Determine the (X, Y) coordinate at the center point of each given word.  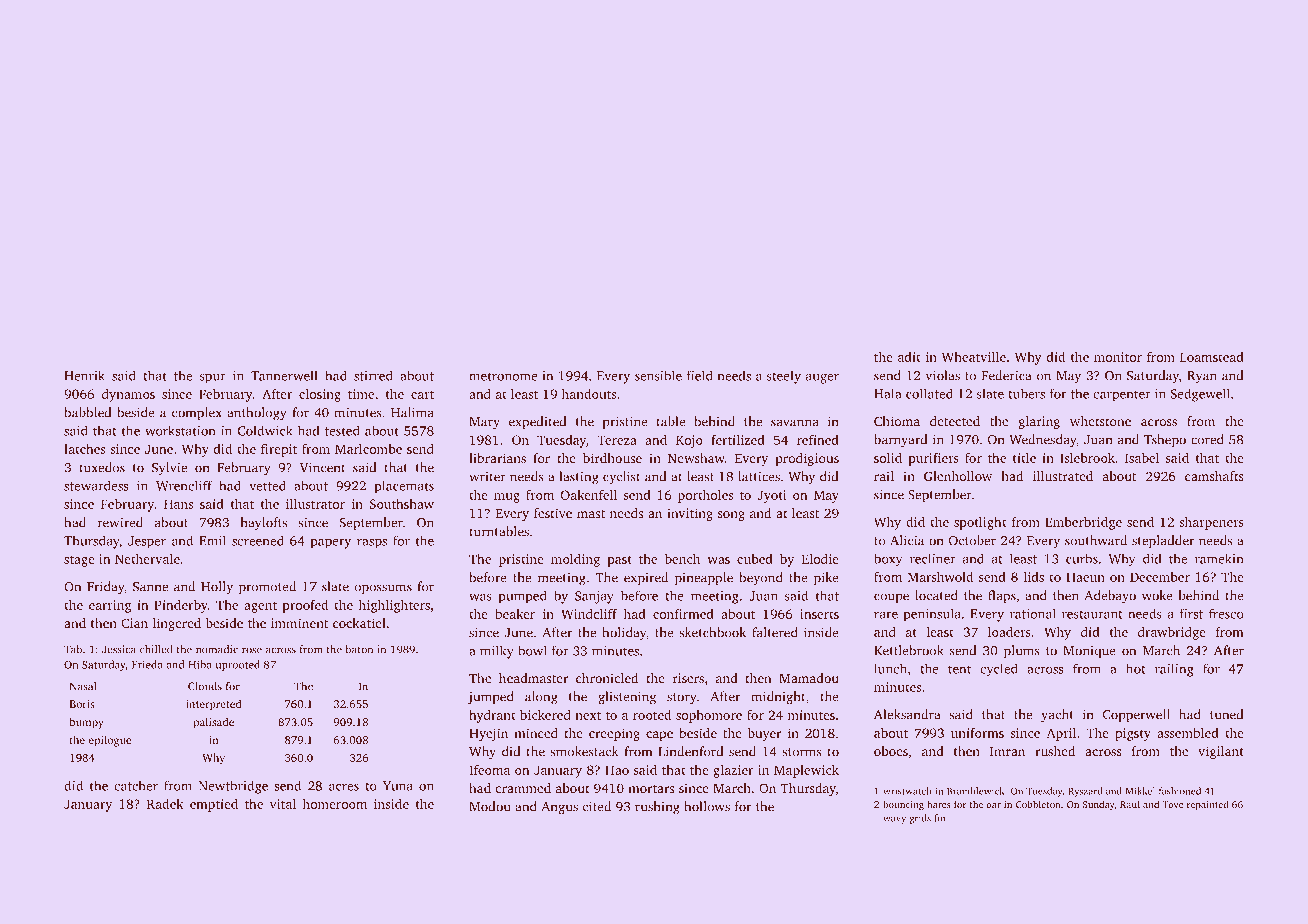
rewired (120, 522)
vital (283, 804)
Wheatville (974, 357)
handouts (589, 394)
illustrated (1063, 476)
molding (575, 560)
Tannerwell (284, 375)
